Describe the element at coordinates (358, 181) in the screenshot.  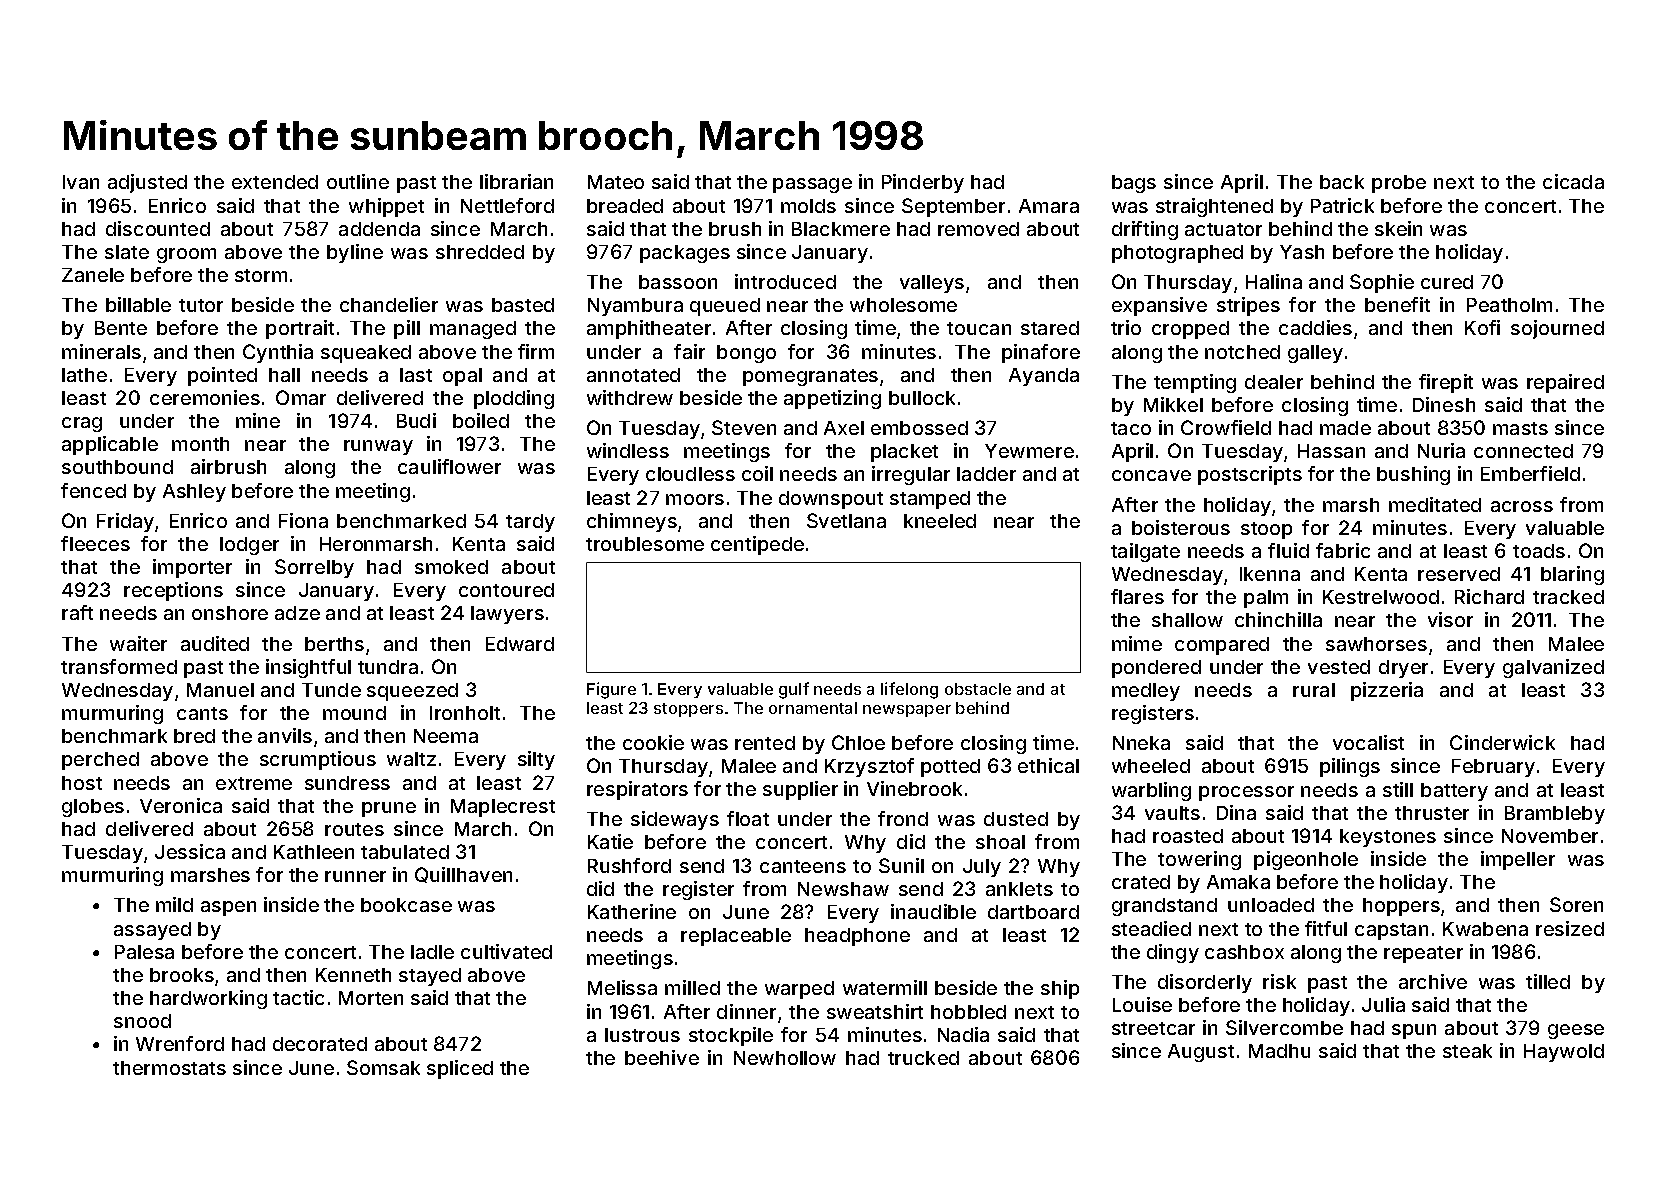
I see `outline` at that location.
